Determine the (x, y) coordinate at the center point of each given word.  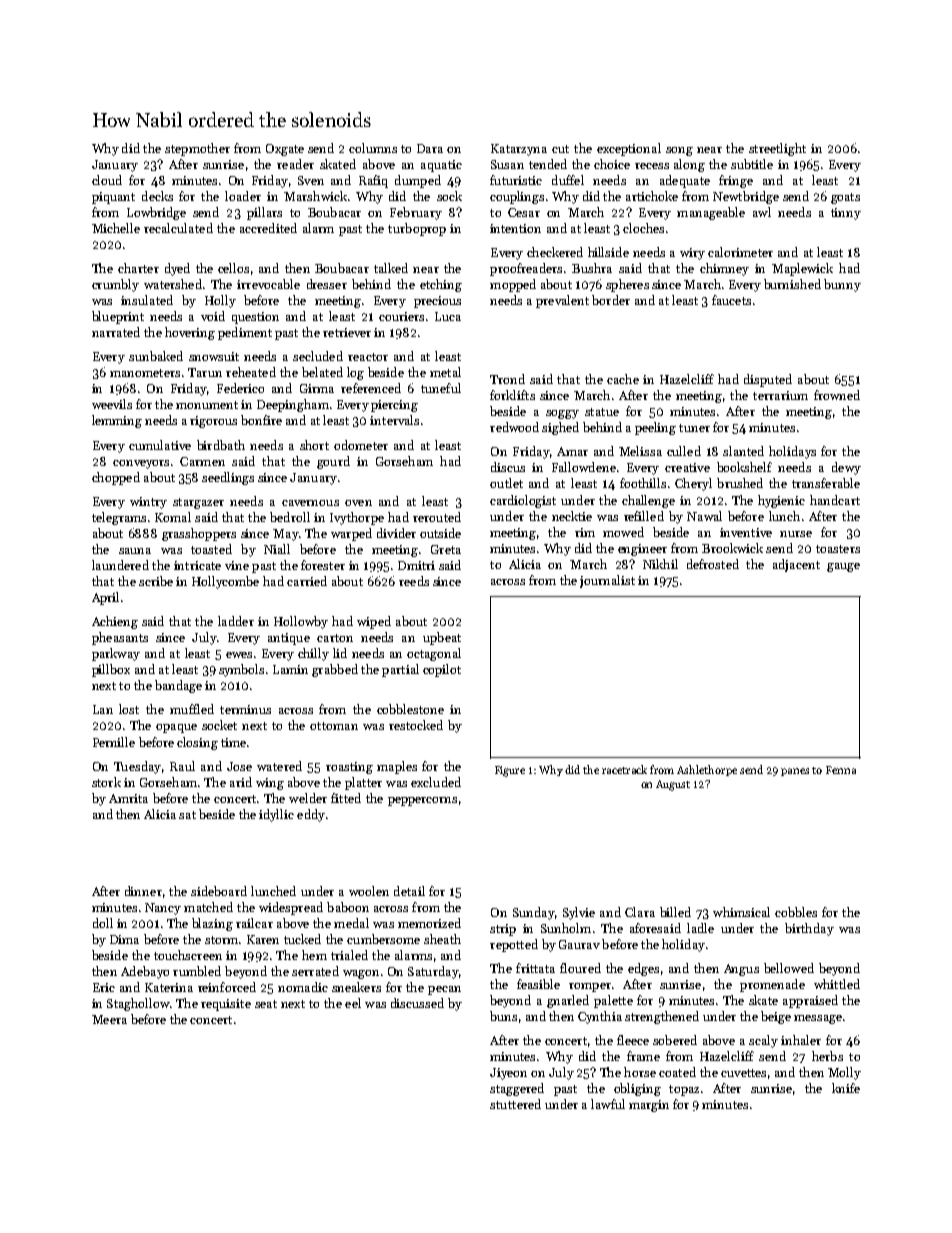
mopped (513, 285)
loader (243, 196)
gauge (843, 567)
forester (323, 565)
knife (846, 1088)
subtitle (752, 164)
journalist (607, 581)
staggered (517, 1089)
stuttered (515, 1104)
